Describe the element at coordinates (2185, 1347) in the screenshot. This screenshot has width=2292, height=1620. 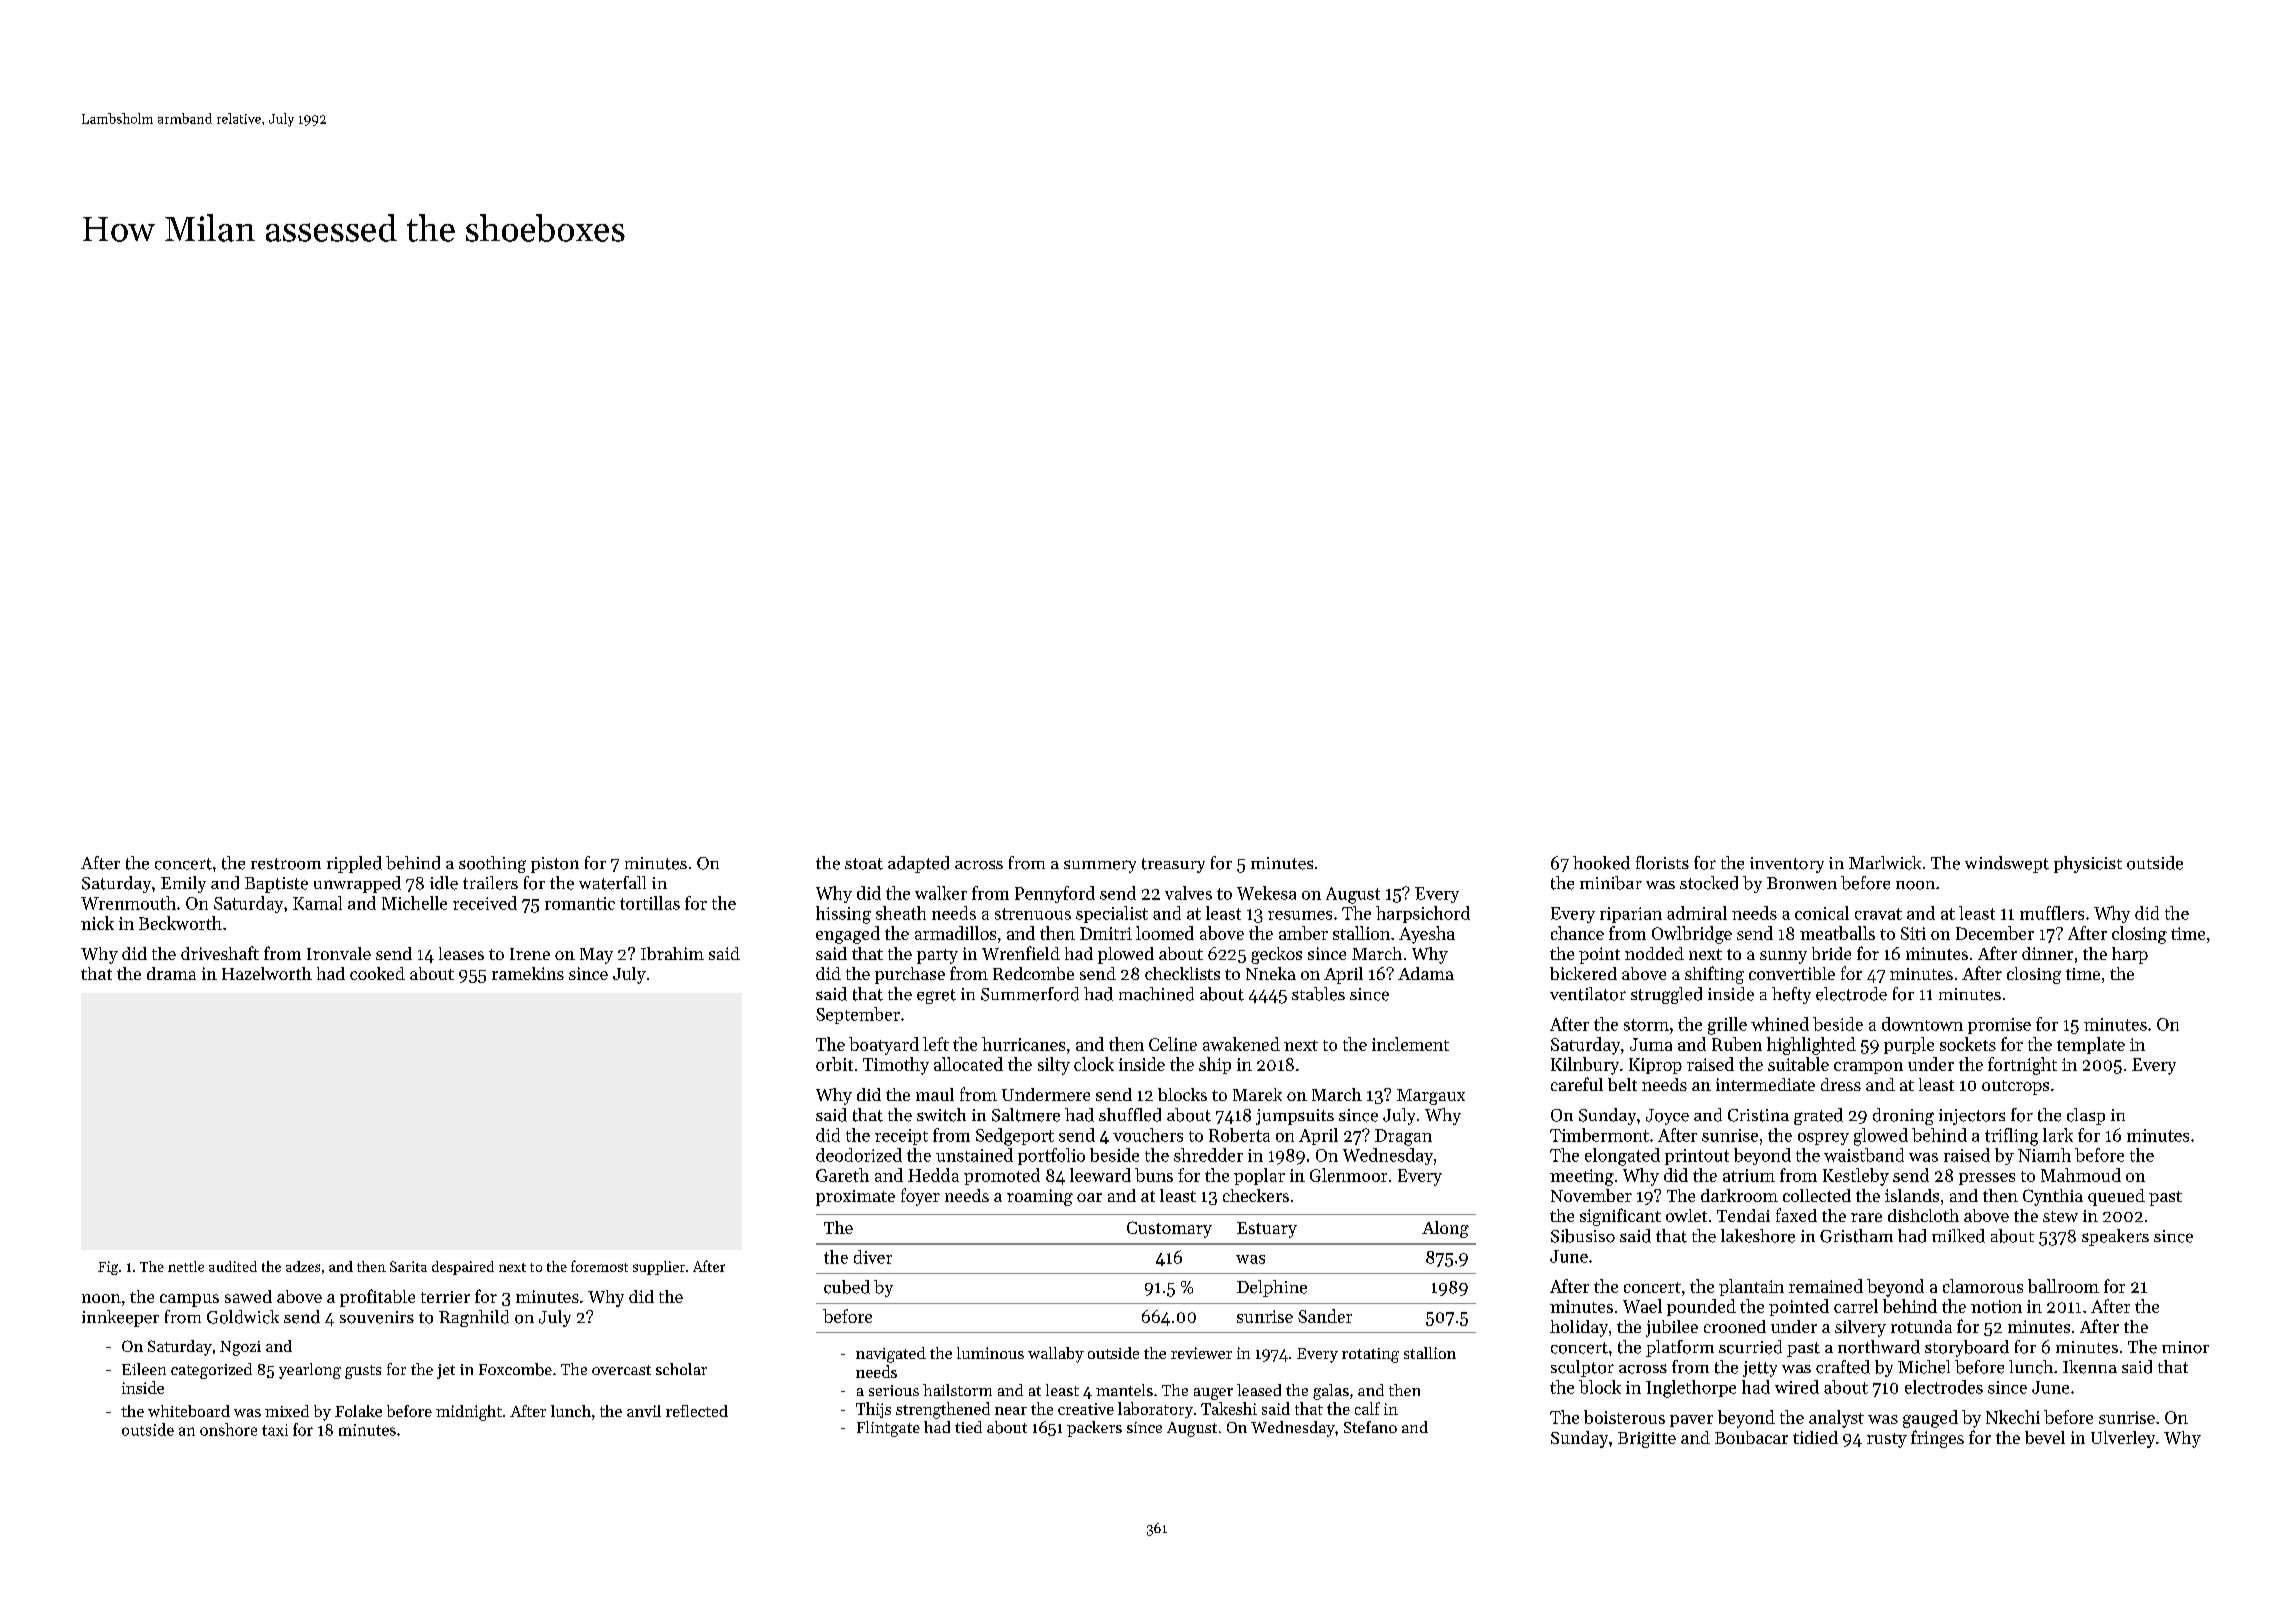
I see `minor` at that location.
